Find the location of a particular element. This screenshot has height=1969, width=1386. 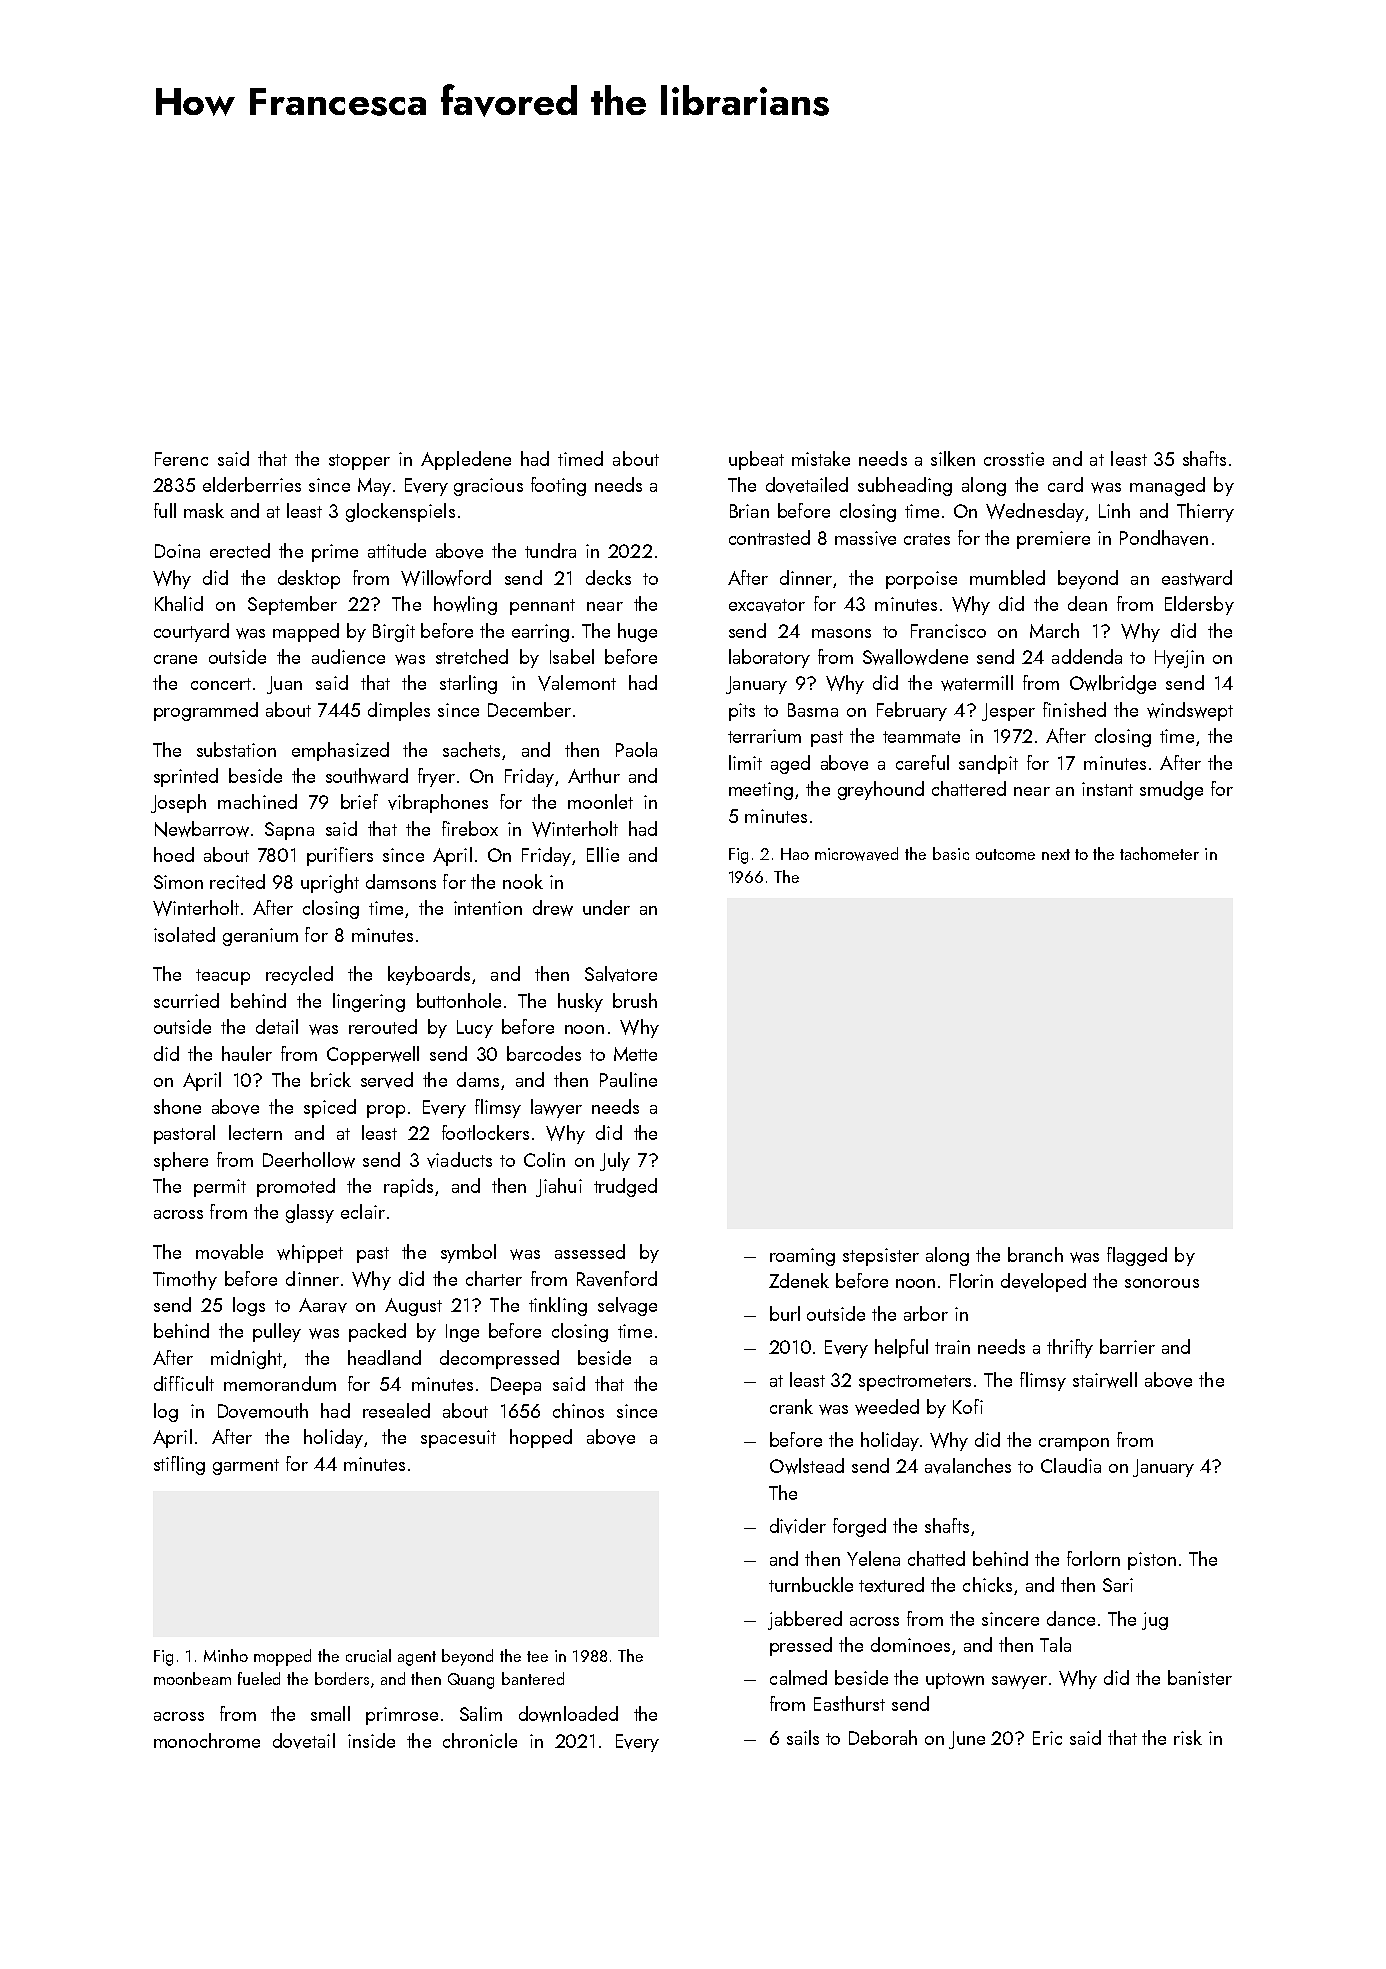

Deepa is located at coordinates (516, 1386).
